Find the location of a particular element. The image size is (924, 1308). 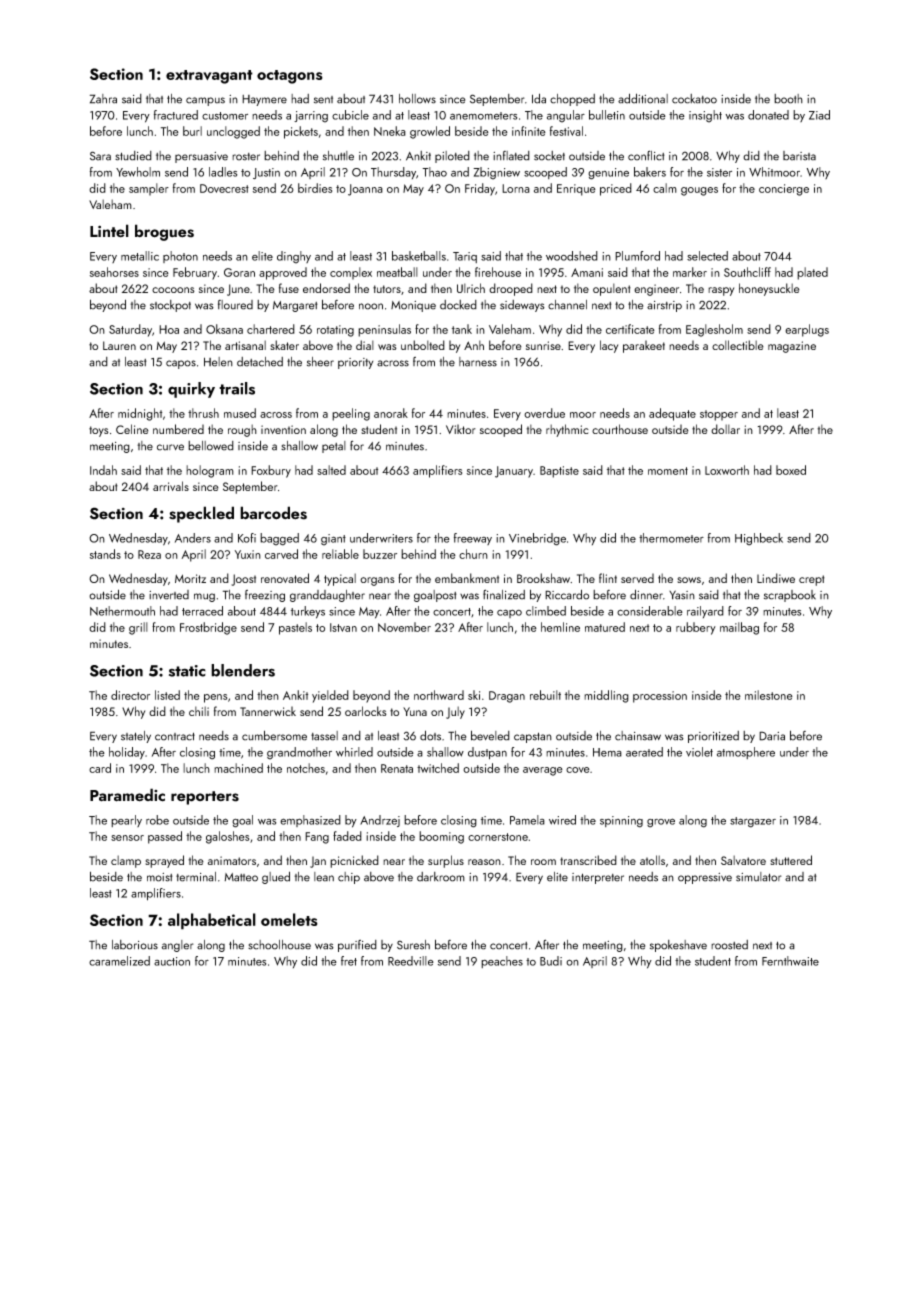

scrapbook is located at coordinates (790, 596).
